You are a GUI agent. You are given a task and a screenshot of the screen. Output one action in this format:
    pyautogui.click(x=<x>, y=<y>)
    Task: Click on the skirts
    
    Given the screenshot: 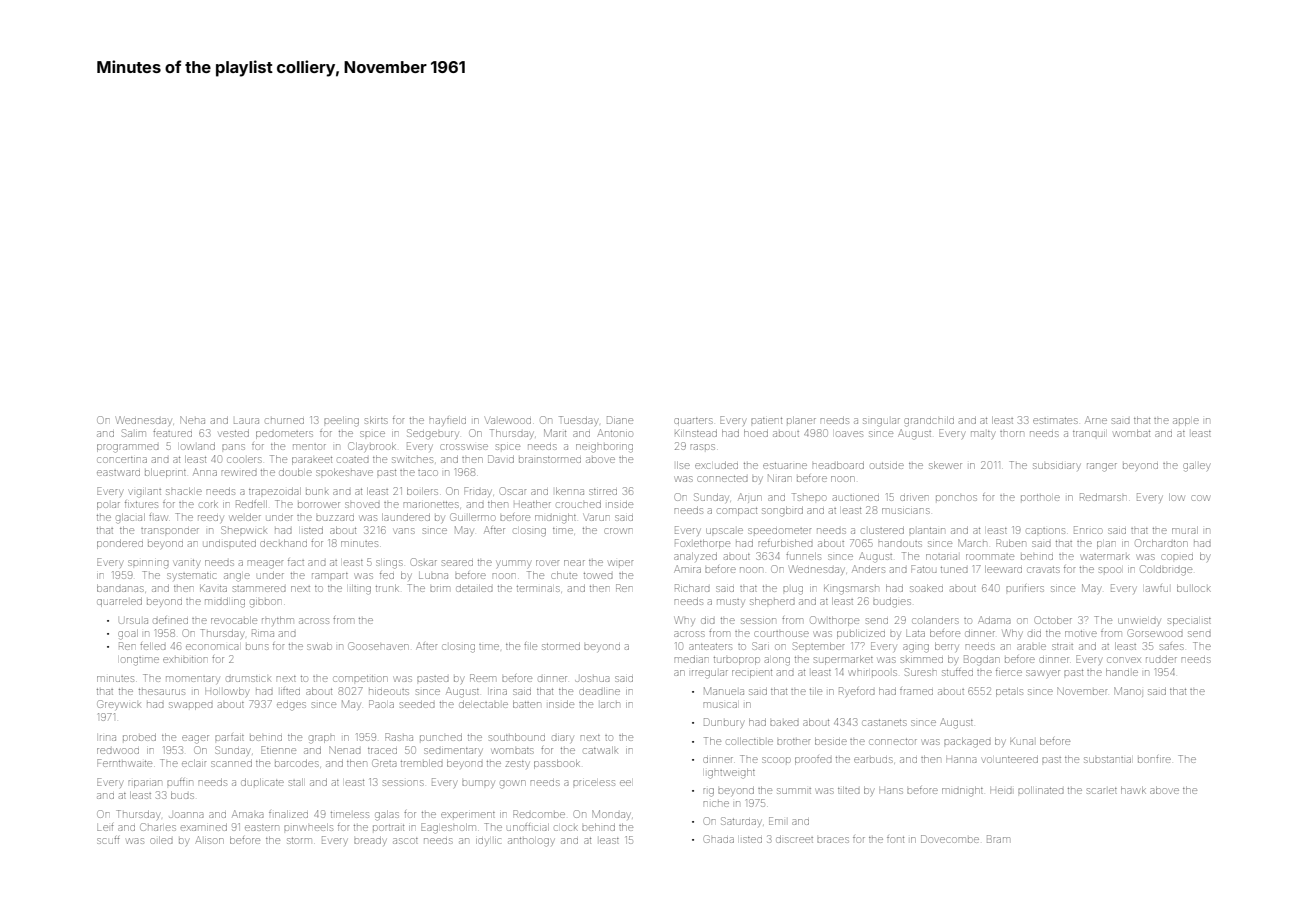 What is the action you would take?
    pyautogui.click(x=376, y=420)
